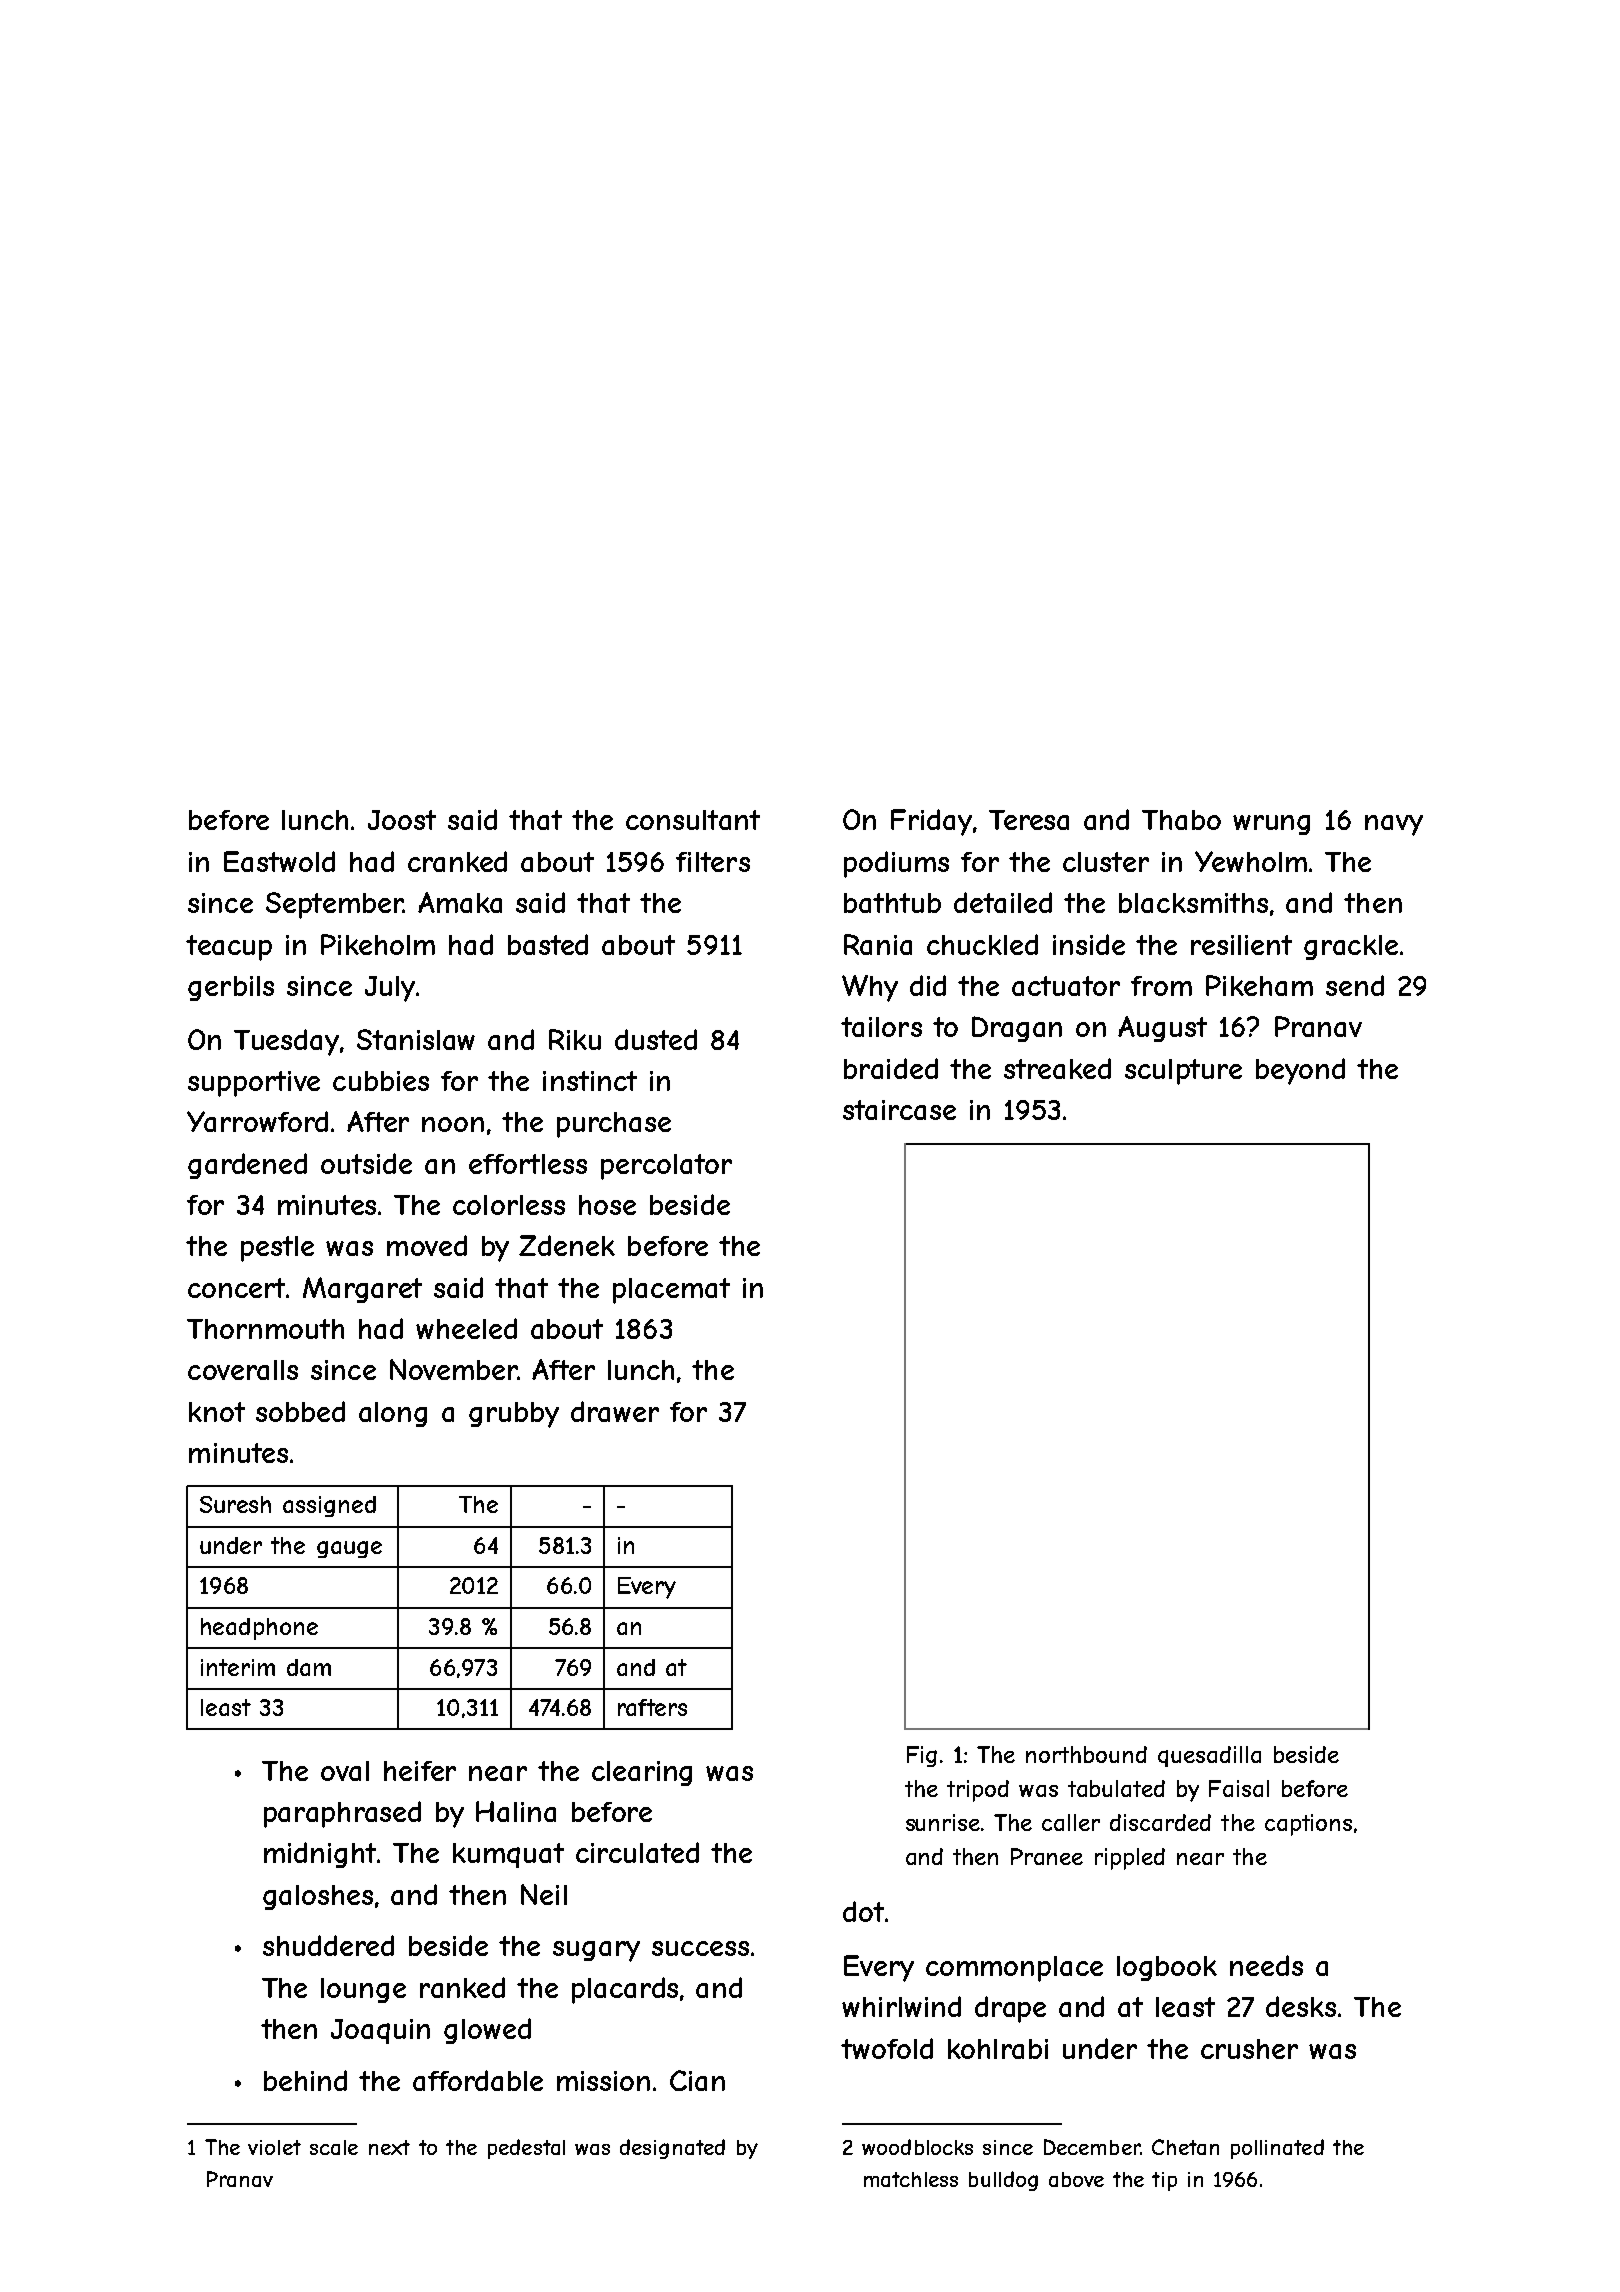 The width and height of the screenshot is (1620, 2292). What do you see at coordinates (1183, 1072) in the screenshot?
I see `sculpture` at bounding box center [1183, 1072].
